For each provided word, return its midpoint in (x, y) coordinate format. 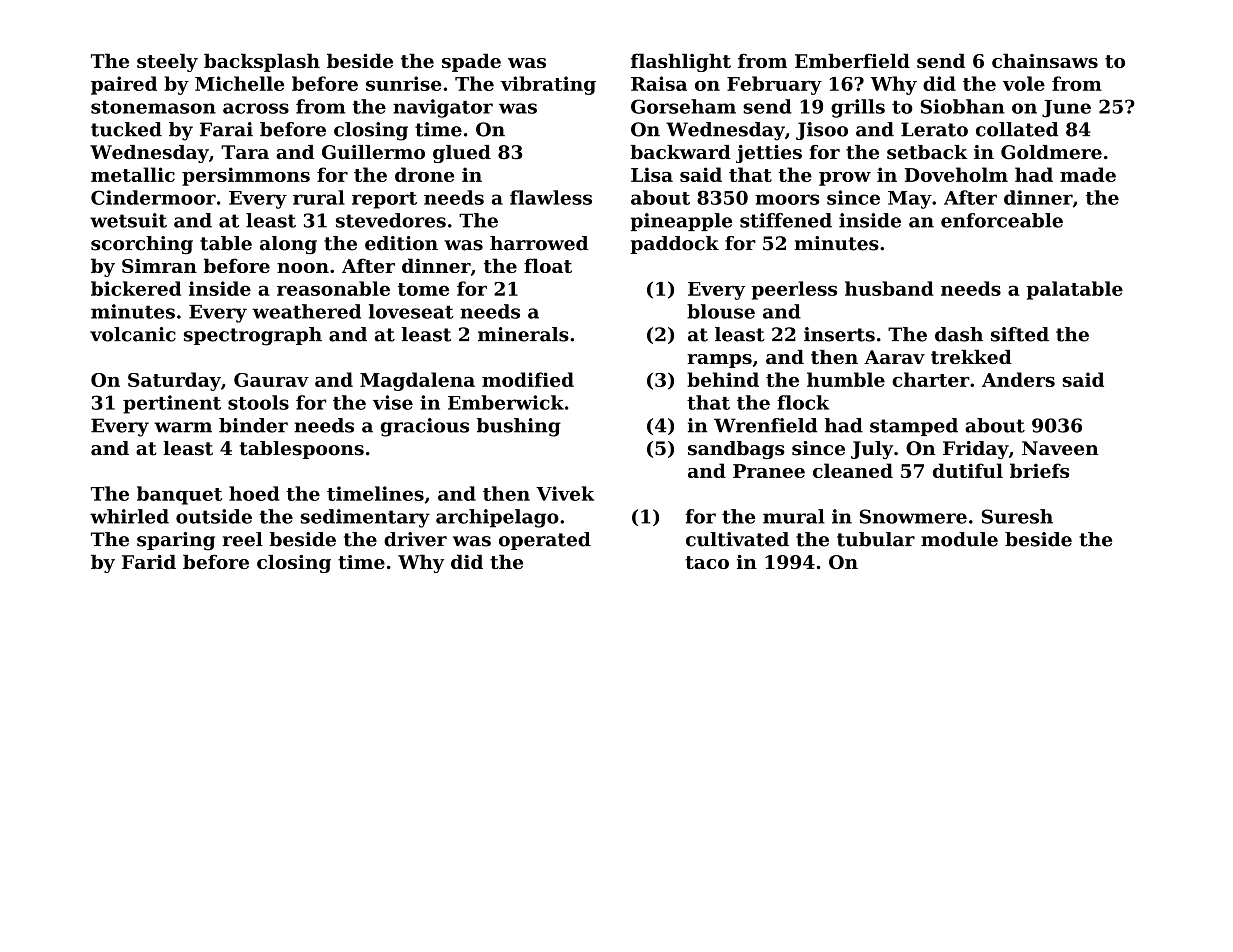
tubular (876, 539)
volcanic (133, 334)
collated (1017, 129)
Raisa (659, 83)
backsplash (262, 62)
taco (707, 562)
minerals (523, 334)
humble (846, 379)
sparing (176, 541)
